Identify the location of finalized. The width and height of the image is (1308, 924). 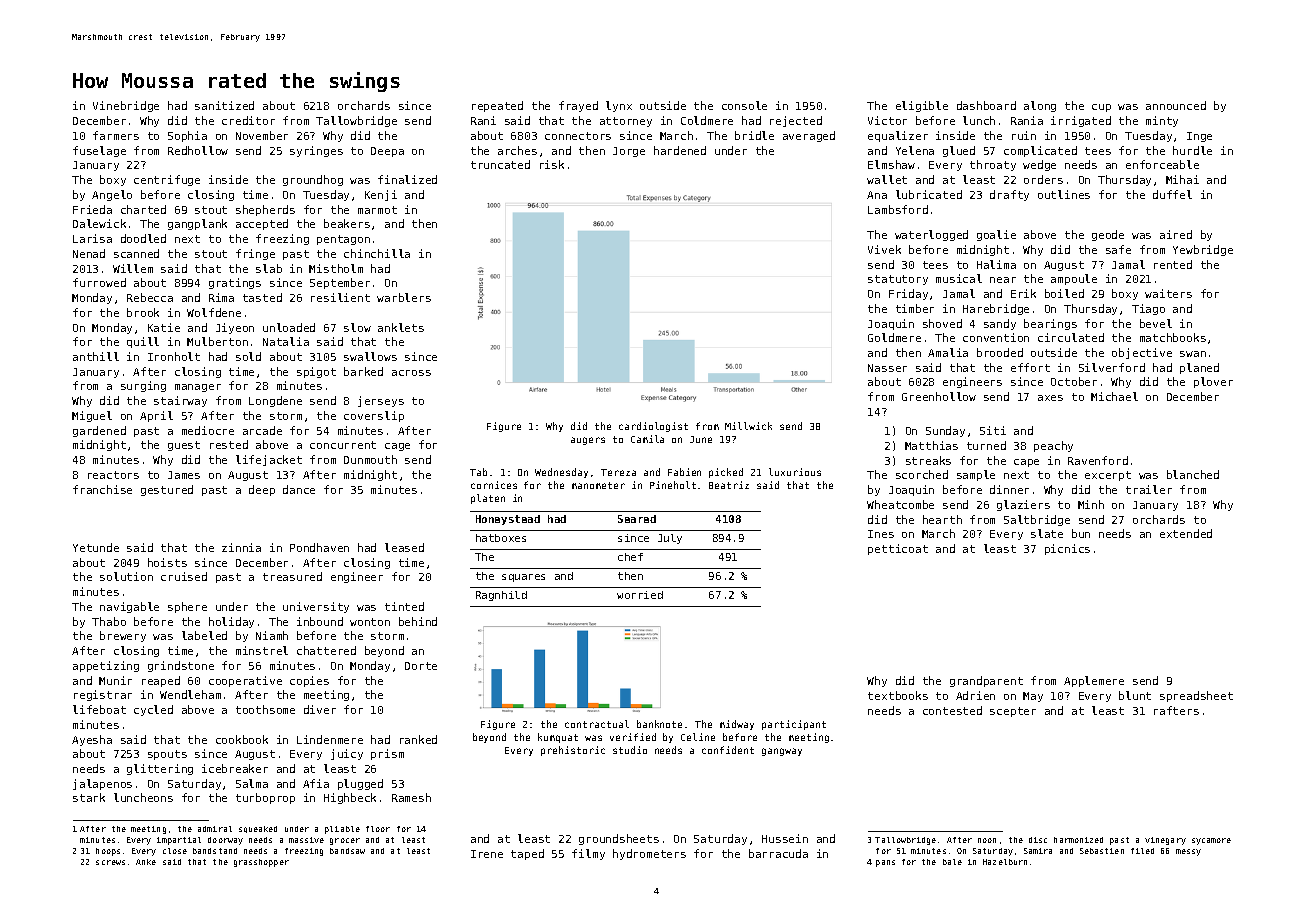
(407, 179).
